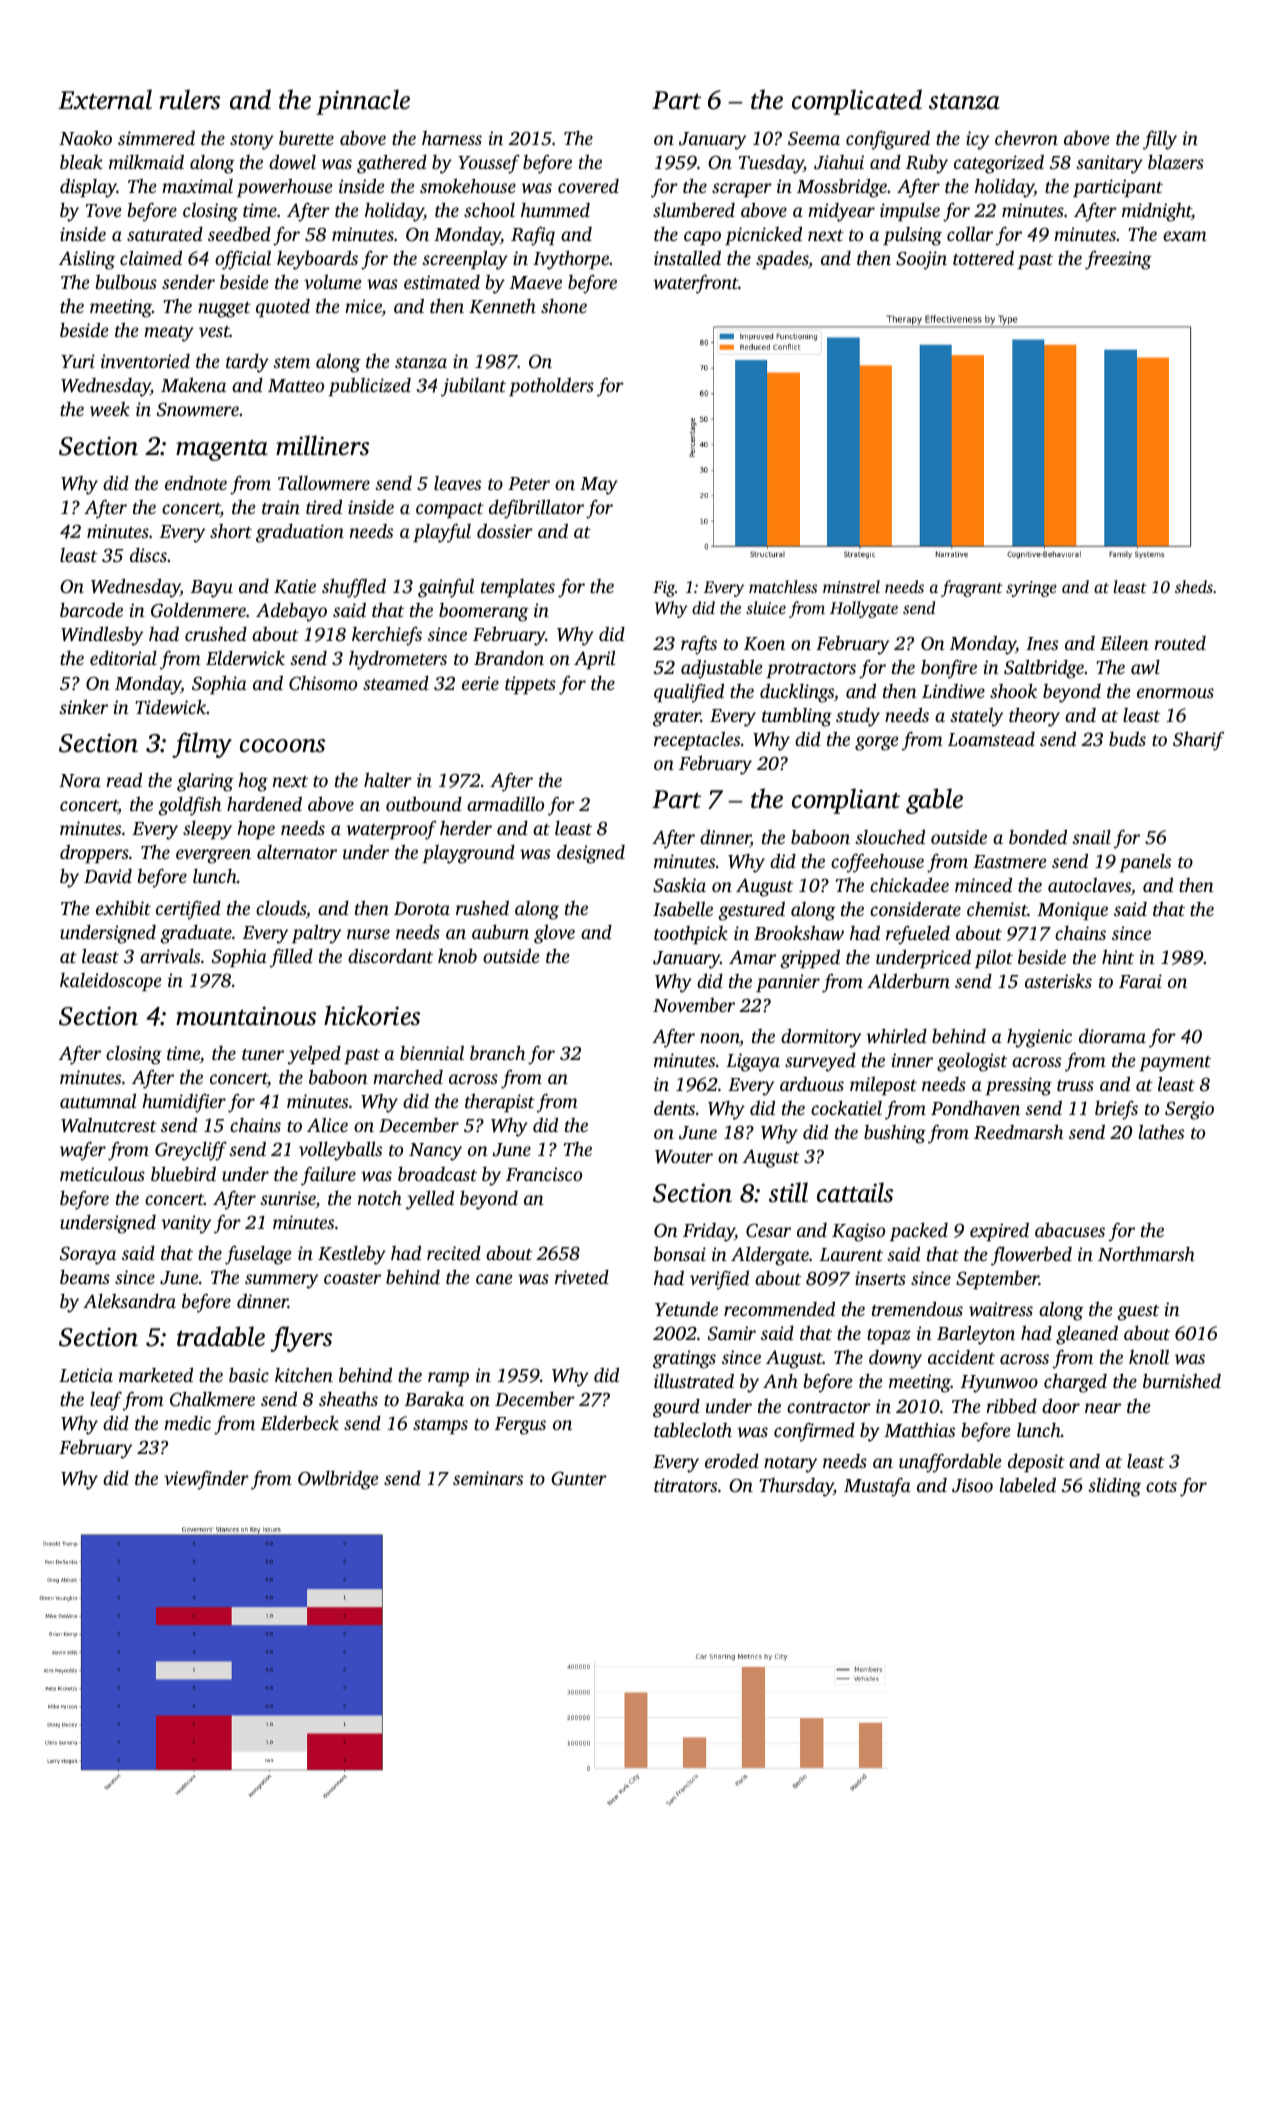  I want to click on titrators, so click(685, 1485).
